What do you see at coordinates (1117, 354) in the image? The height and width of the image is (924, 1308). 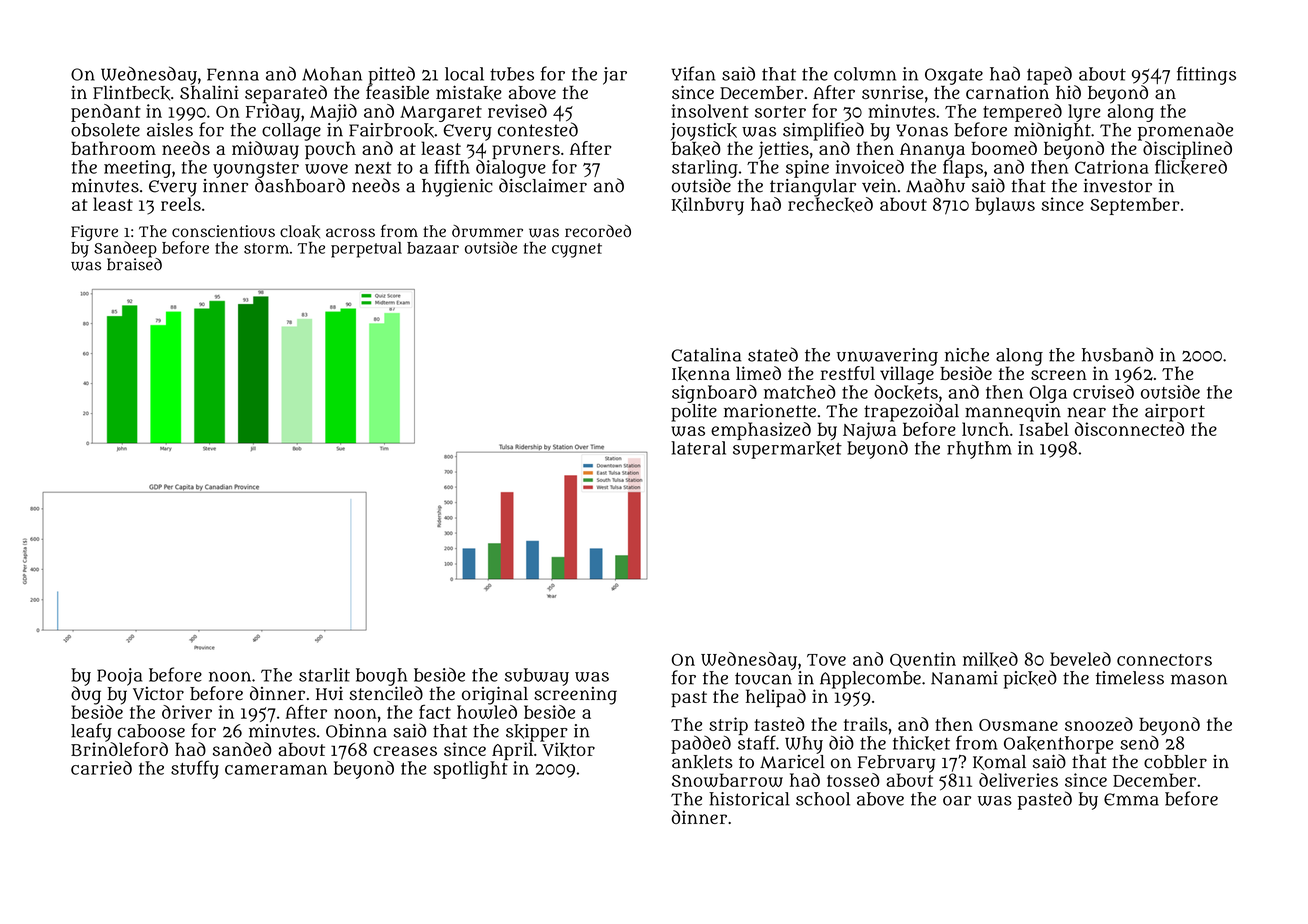 I see `husband` at bounding box center [1117, 354].
